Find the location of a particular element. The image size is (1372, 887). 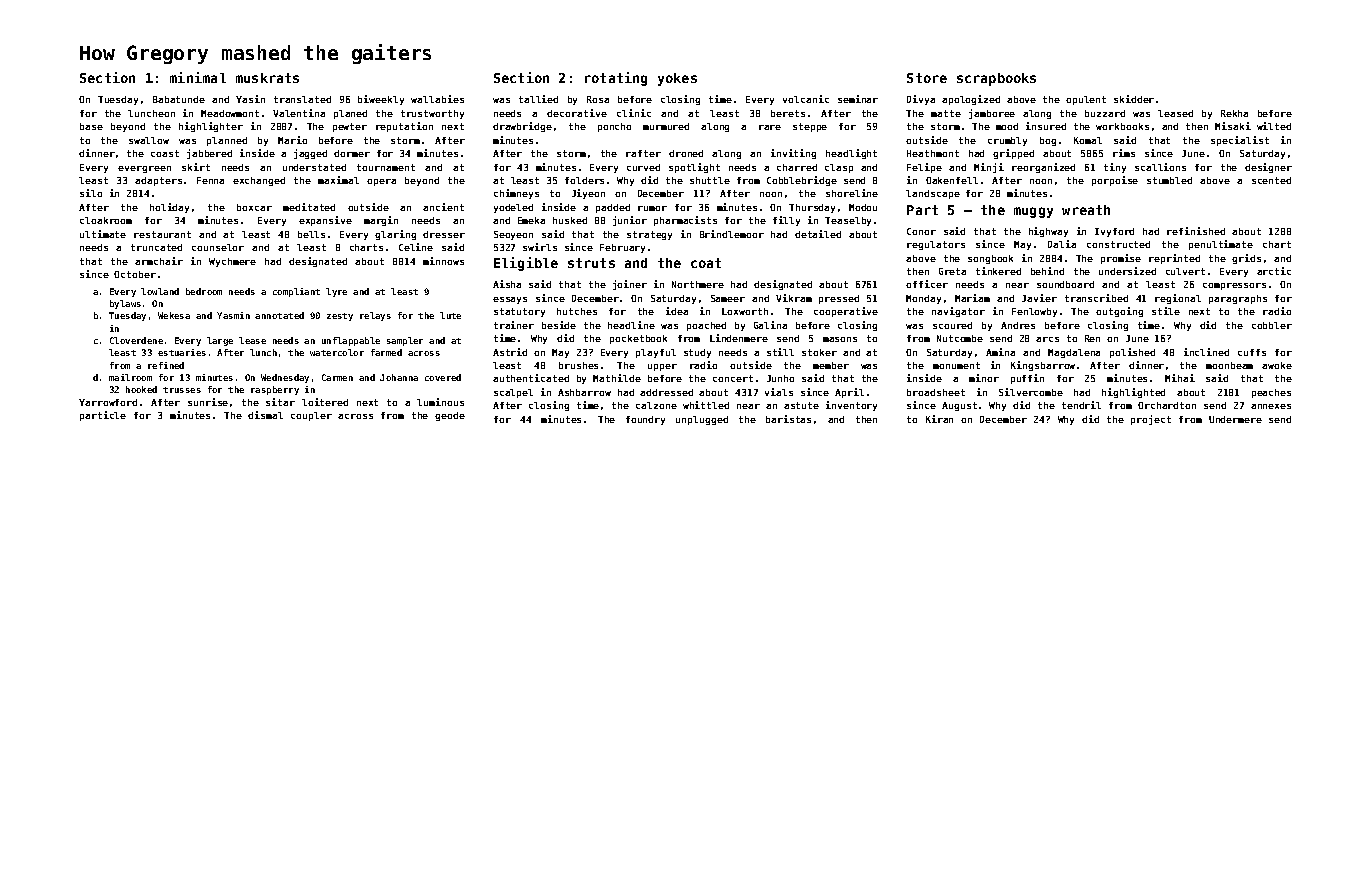

mood is located at coordinates (1007, 126).
